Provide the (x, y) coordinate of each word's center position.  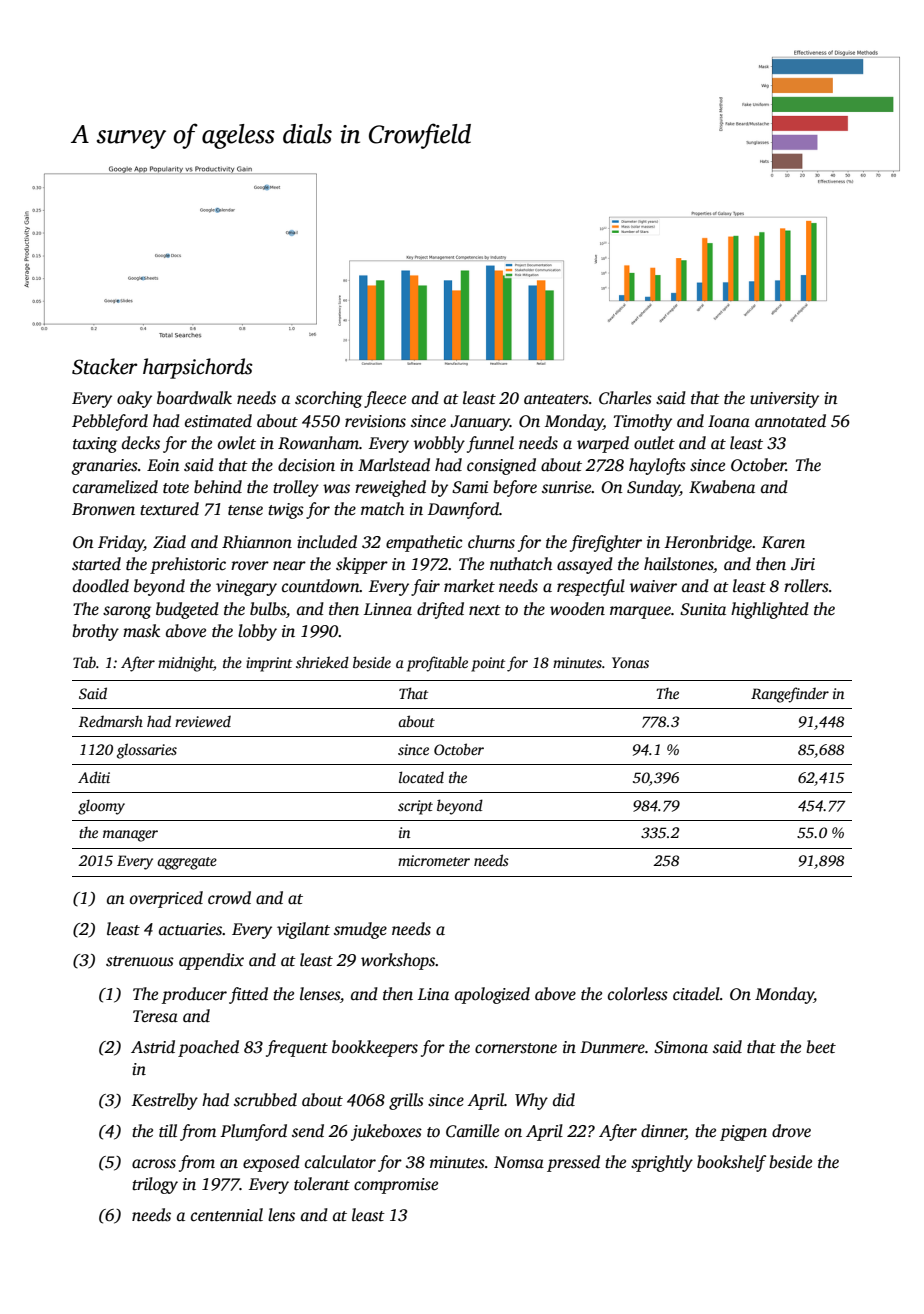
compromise (396, 1186)
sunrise (566, 487)
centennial (227, 1215)
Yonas (630, 662)
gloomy (101, 807)
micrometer (434, 860)
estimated (218, 421)
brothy (95, 632)
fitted (248, 995)
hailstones (678, 564)
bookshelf (731, 1163)
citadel (696, 994)
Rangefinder (790, 695)
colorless (638, 994)
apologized (492, 995)
